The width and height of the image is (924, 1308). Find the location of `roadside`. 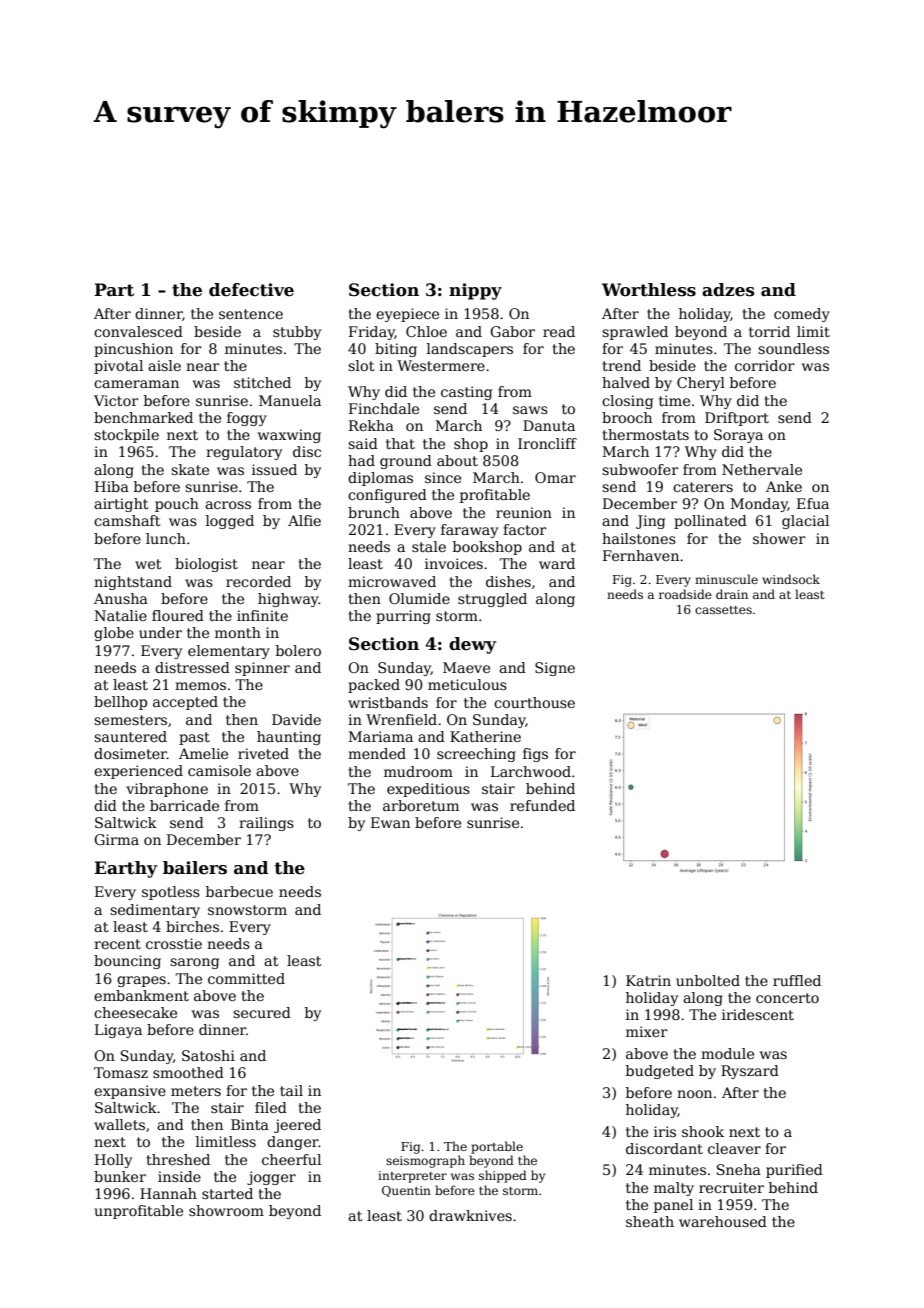

roadside is located at coordinates (685, 594).
